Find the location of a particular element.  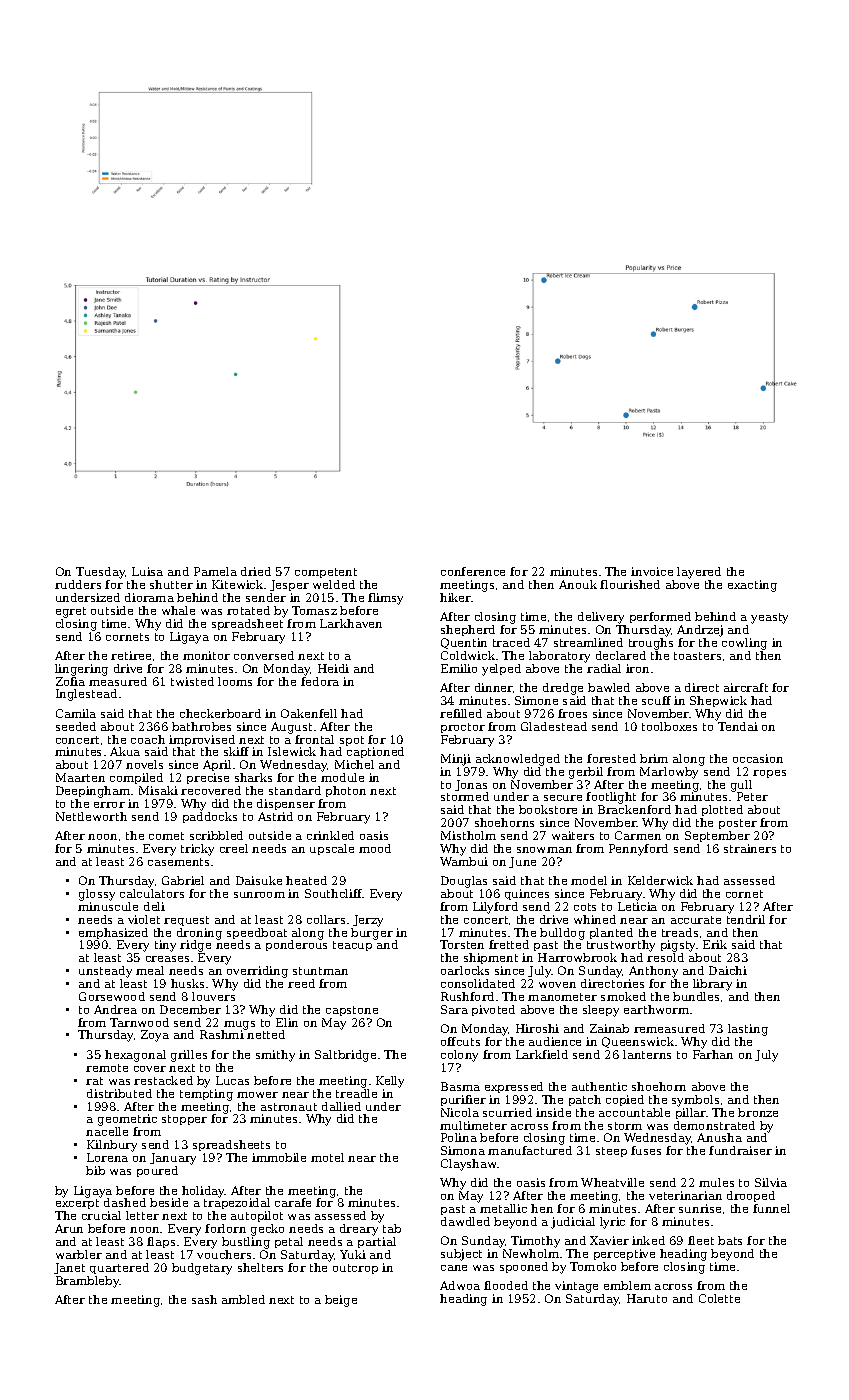

warbler is located at coordinates (79, 1254).
